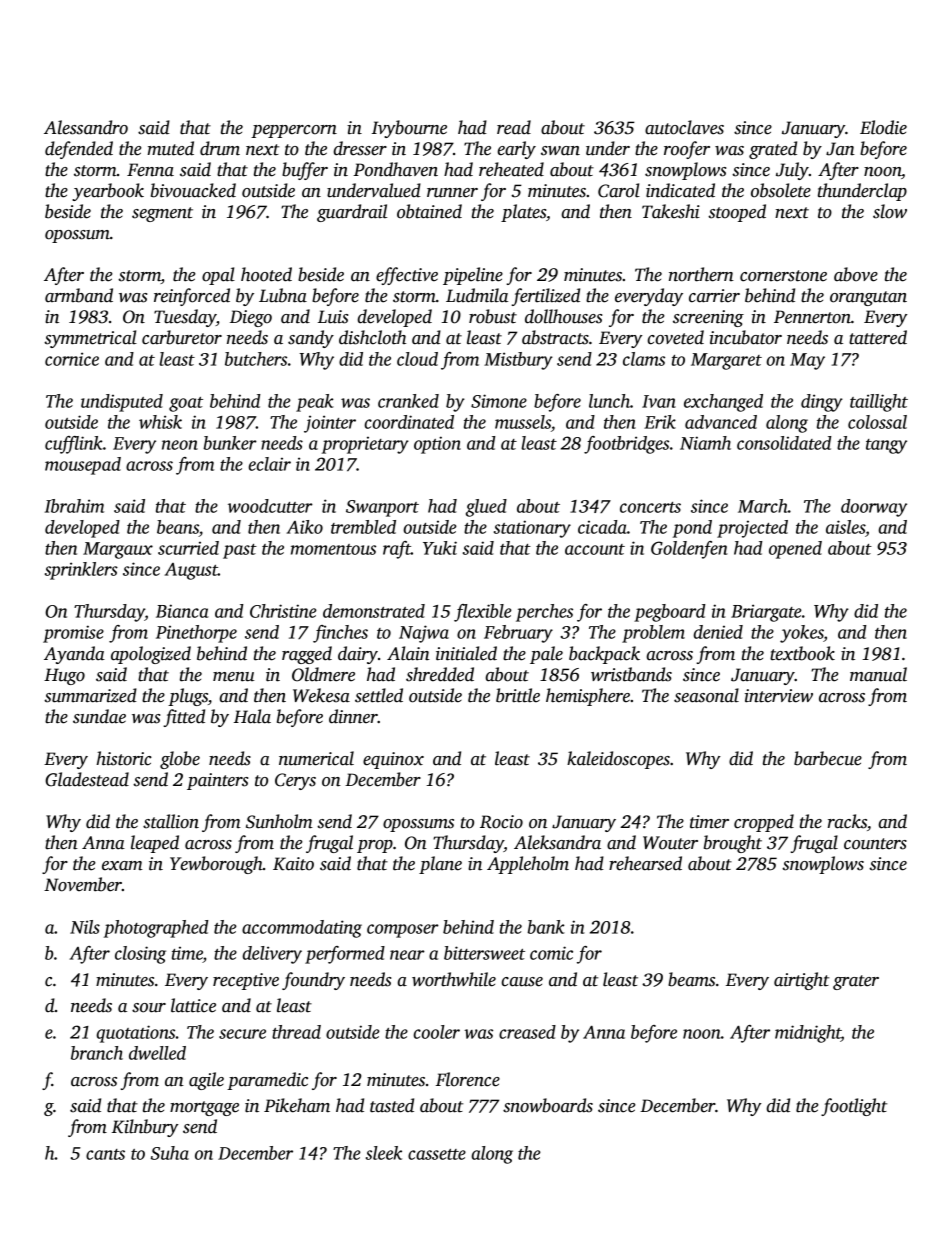 Image resolution: width=952 pixels, height=1233 pixels. Describe the element at coordinates (545, 297) in the image. I see `fertilized` at that location.
